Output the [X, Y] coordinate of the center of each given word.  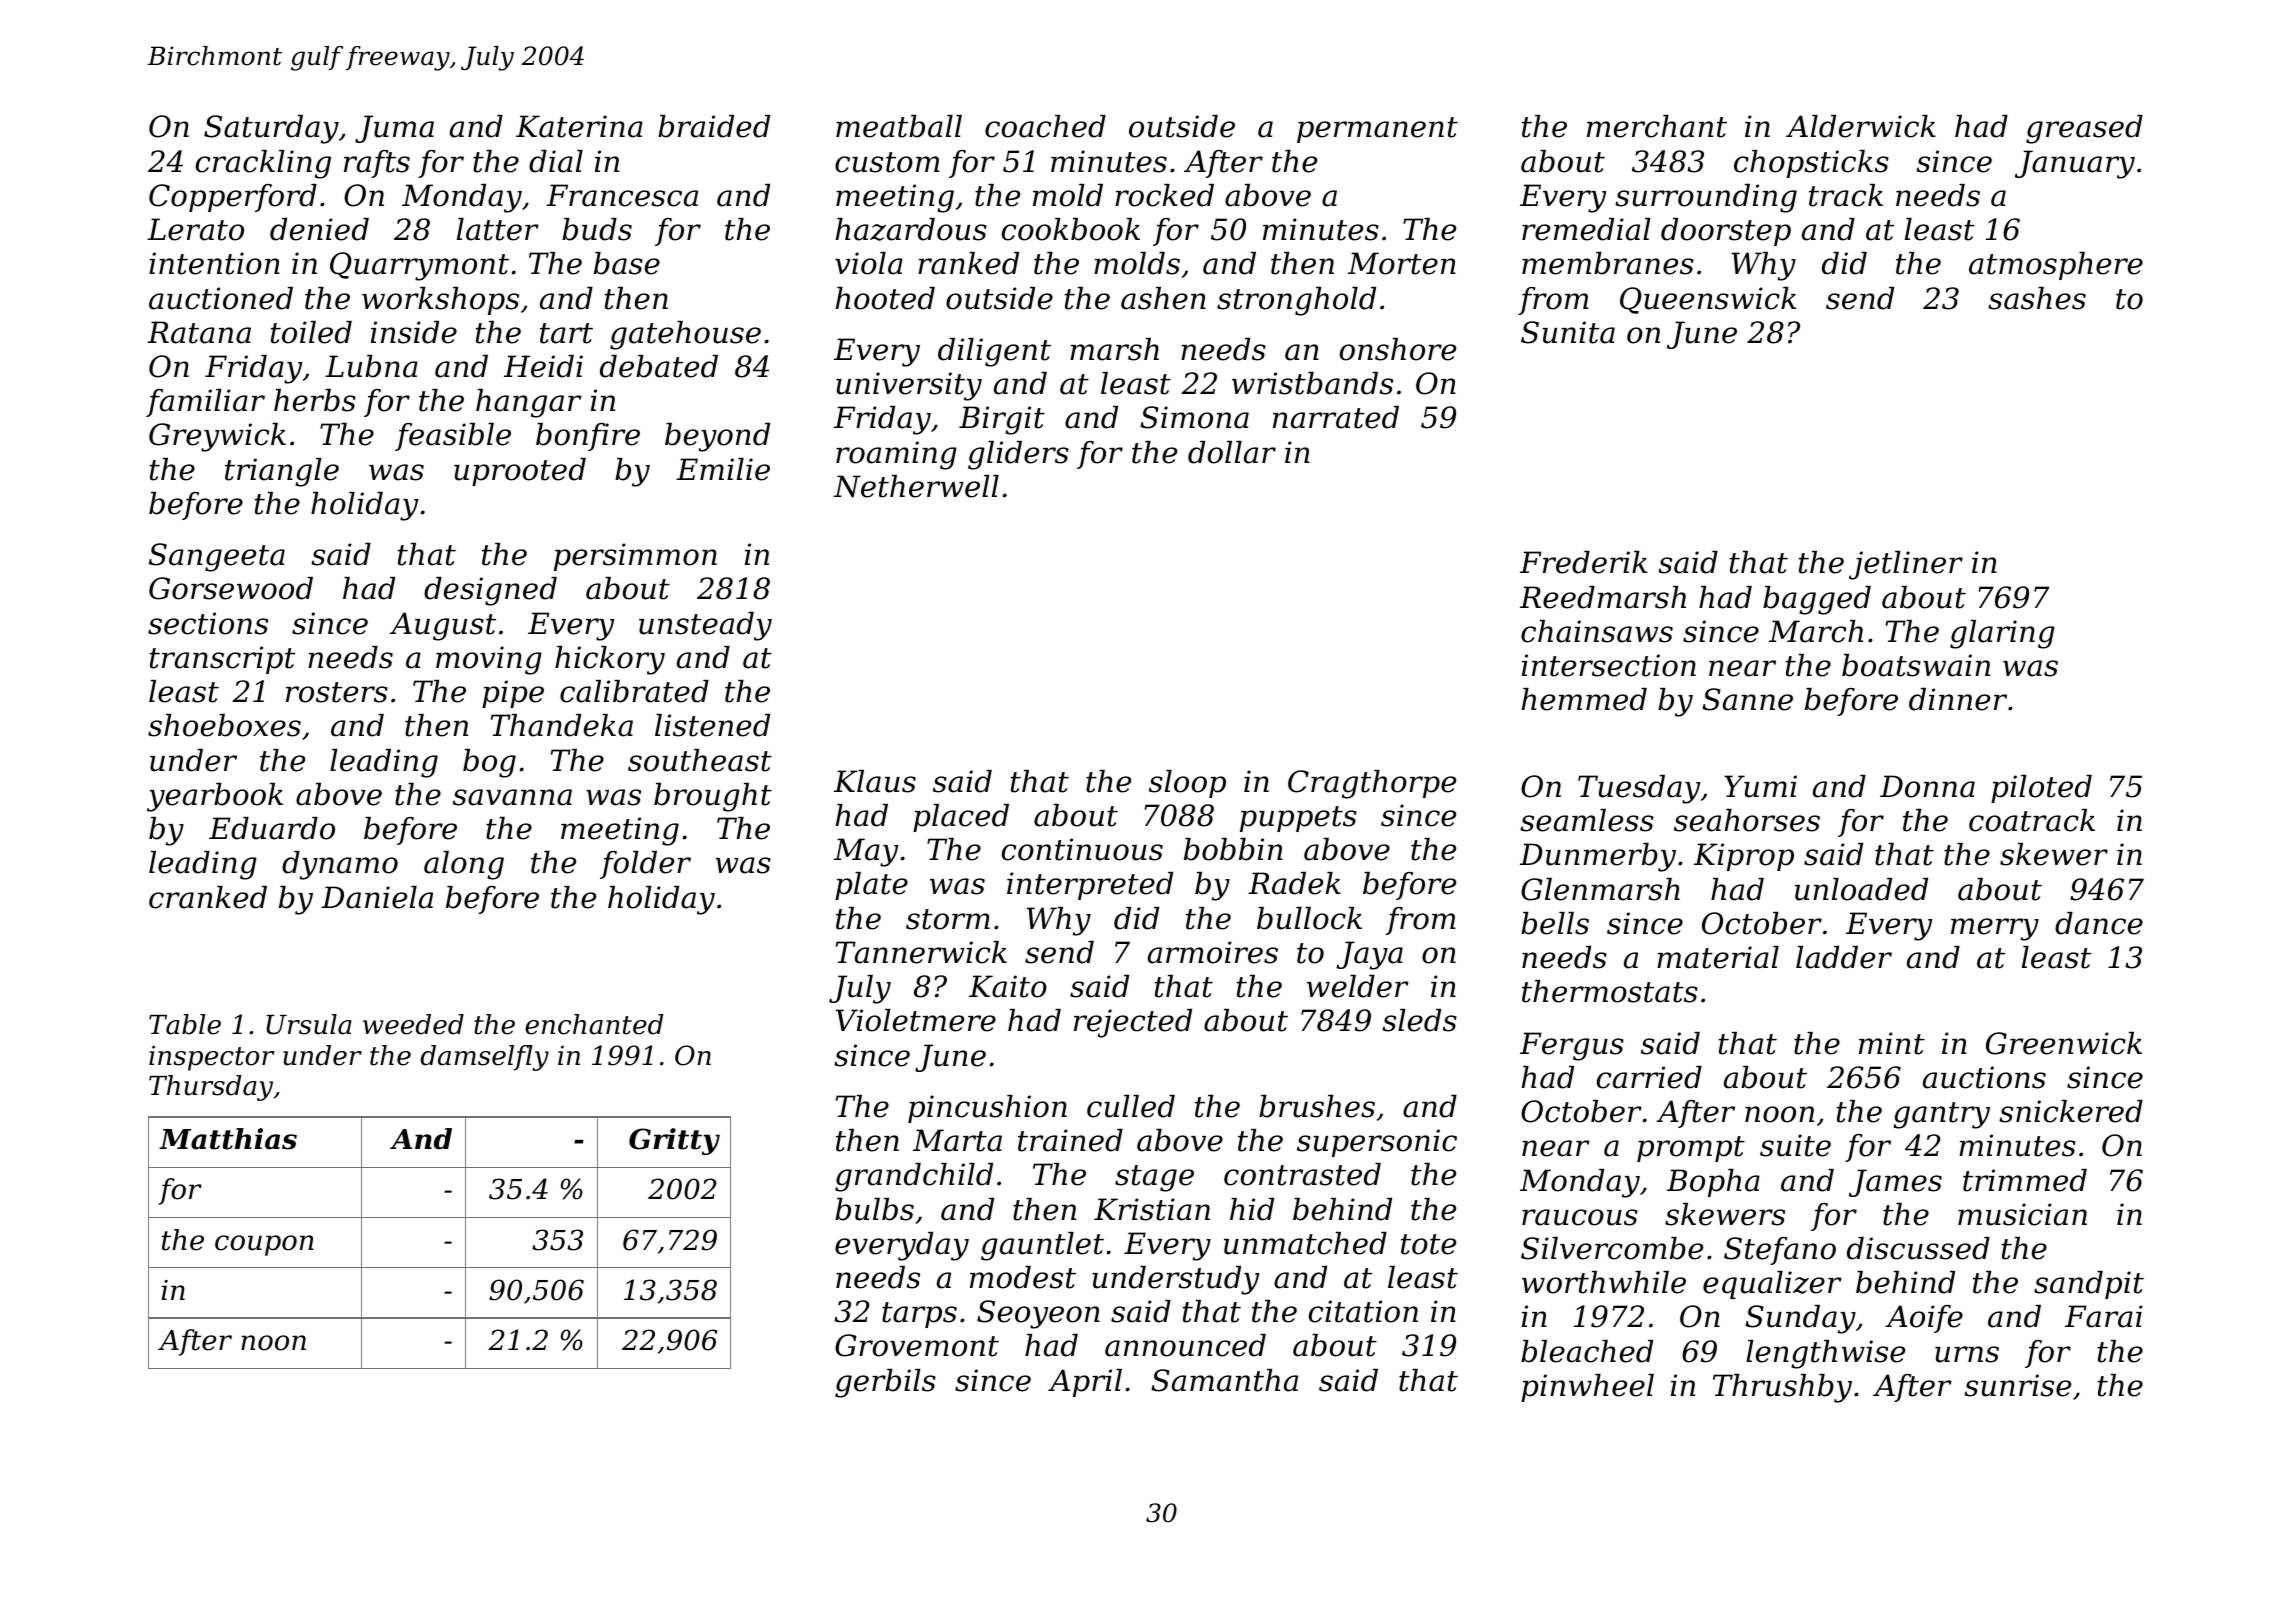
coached [1045, 126]
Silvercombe [1612, 1248]
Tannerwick [921, 952]
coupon [264, 1245]
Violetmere [916, 1020]
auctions [1984, 1077]
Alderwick [1861, 126]
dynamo [340, 865]
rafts [377, 164]
